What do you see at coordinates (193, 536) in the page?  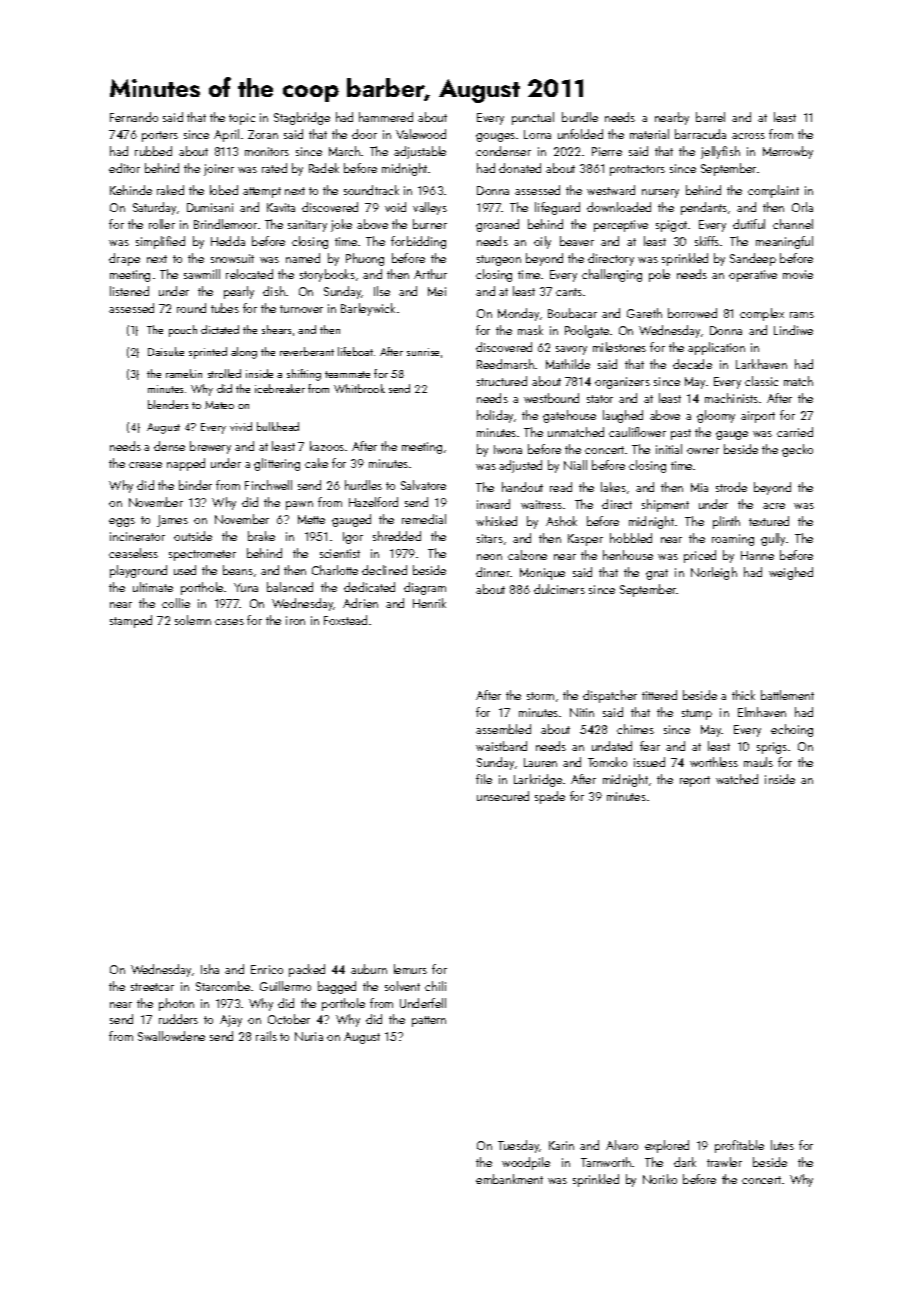 I see `outside` at bounding box center [193, 536].
